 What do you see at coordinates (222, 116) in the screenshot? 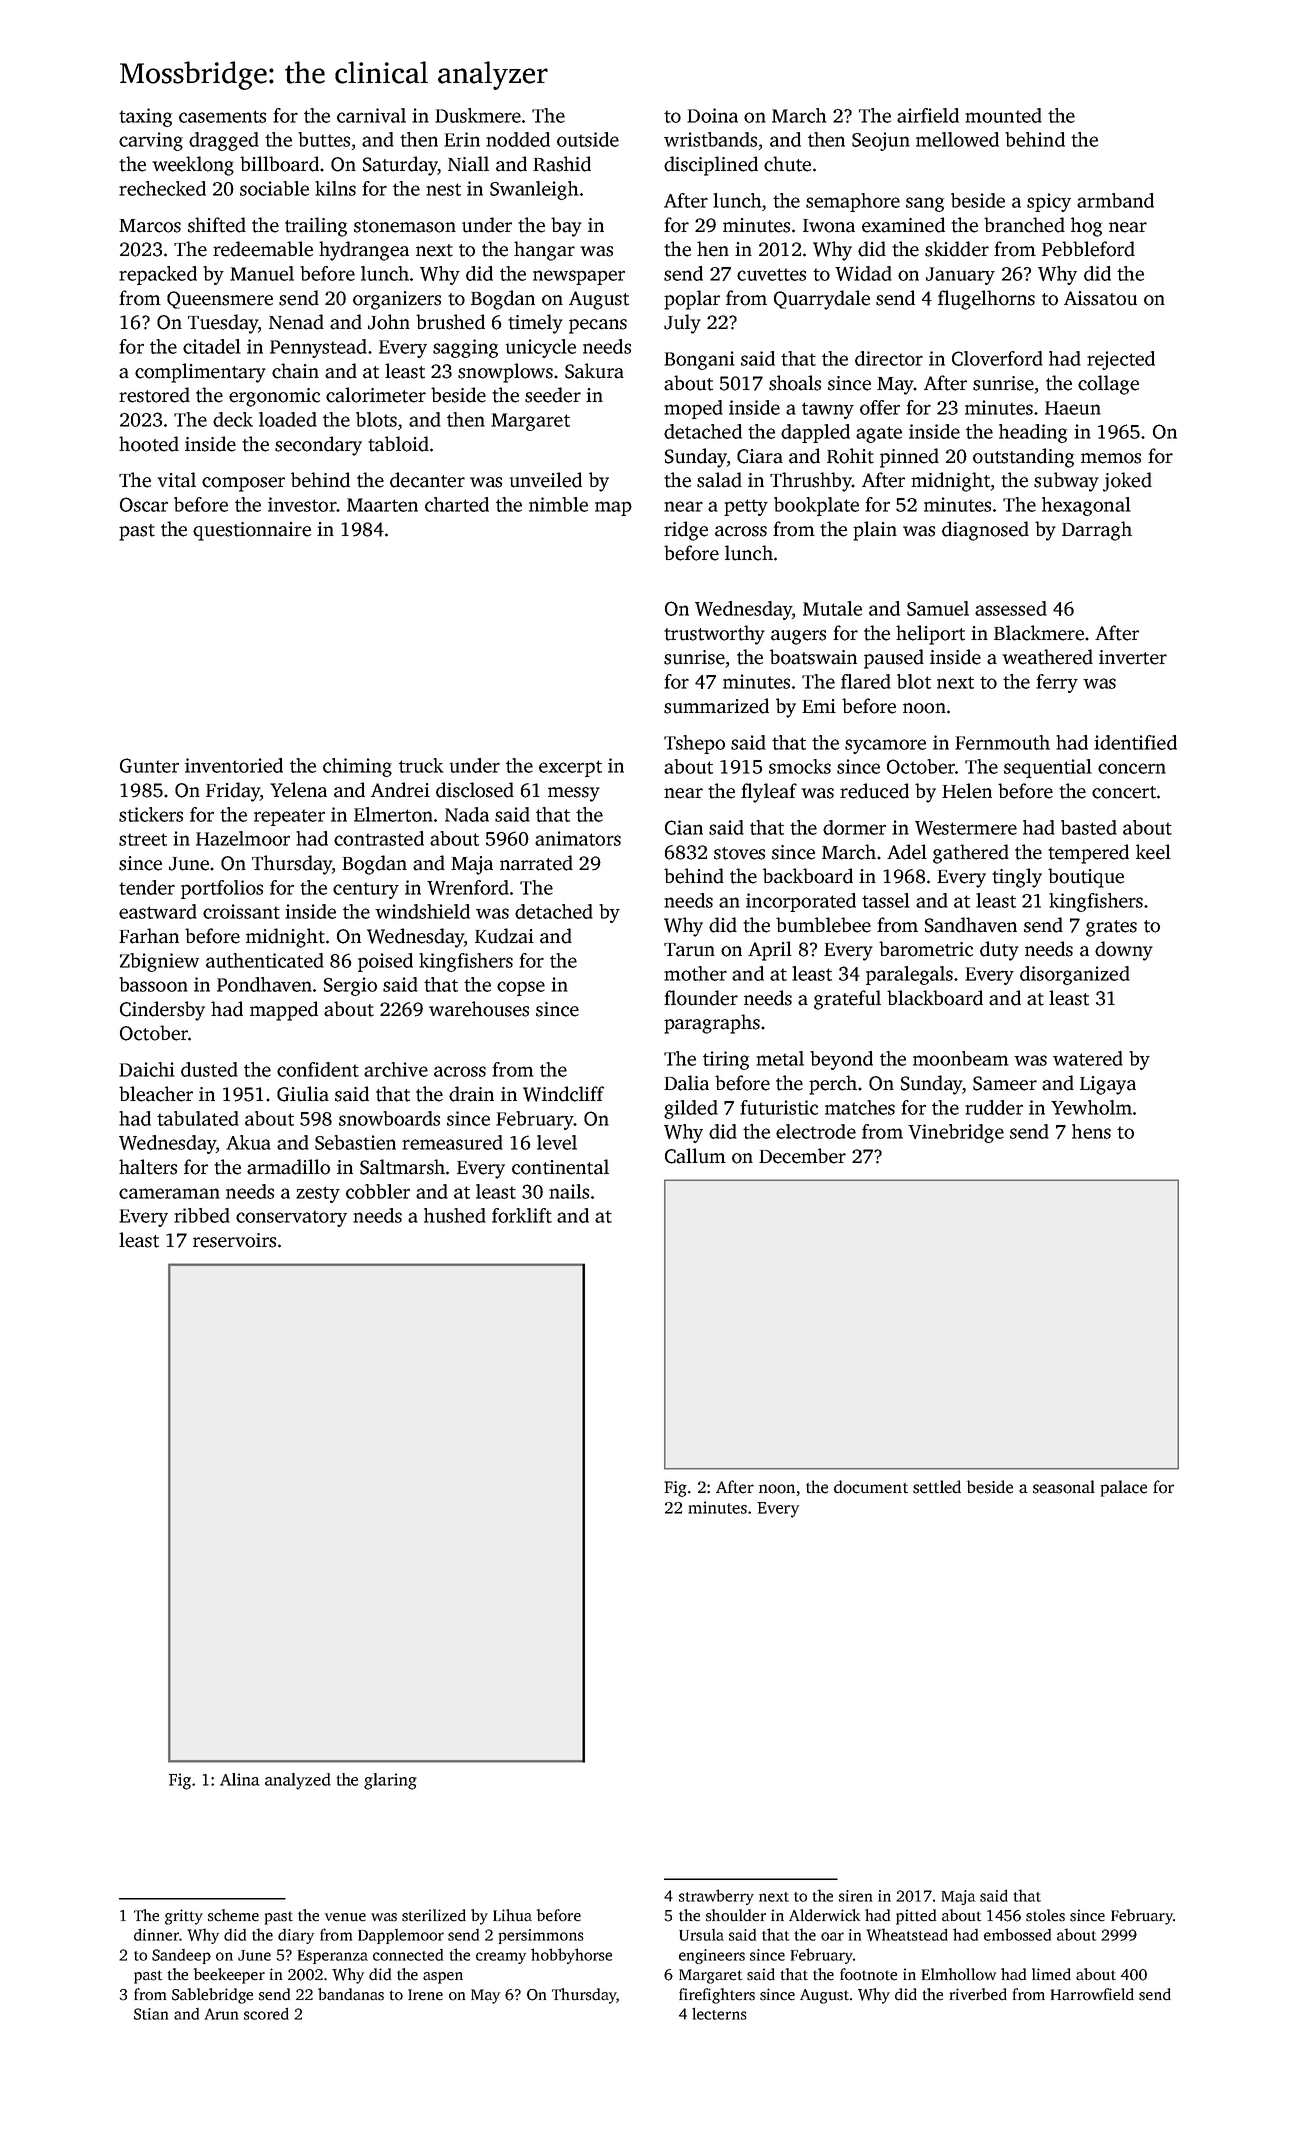
I see `casements` at bounding box center [222, 116].
